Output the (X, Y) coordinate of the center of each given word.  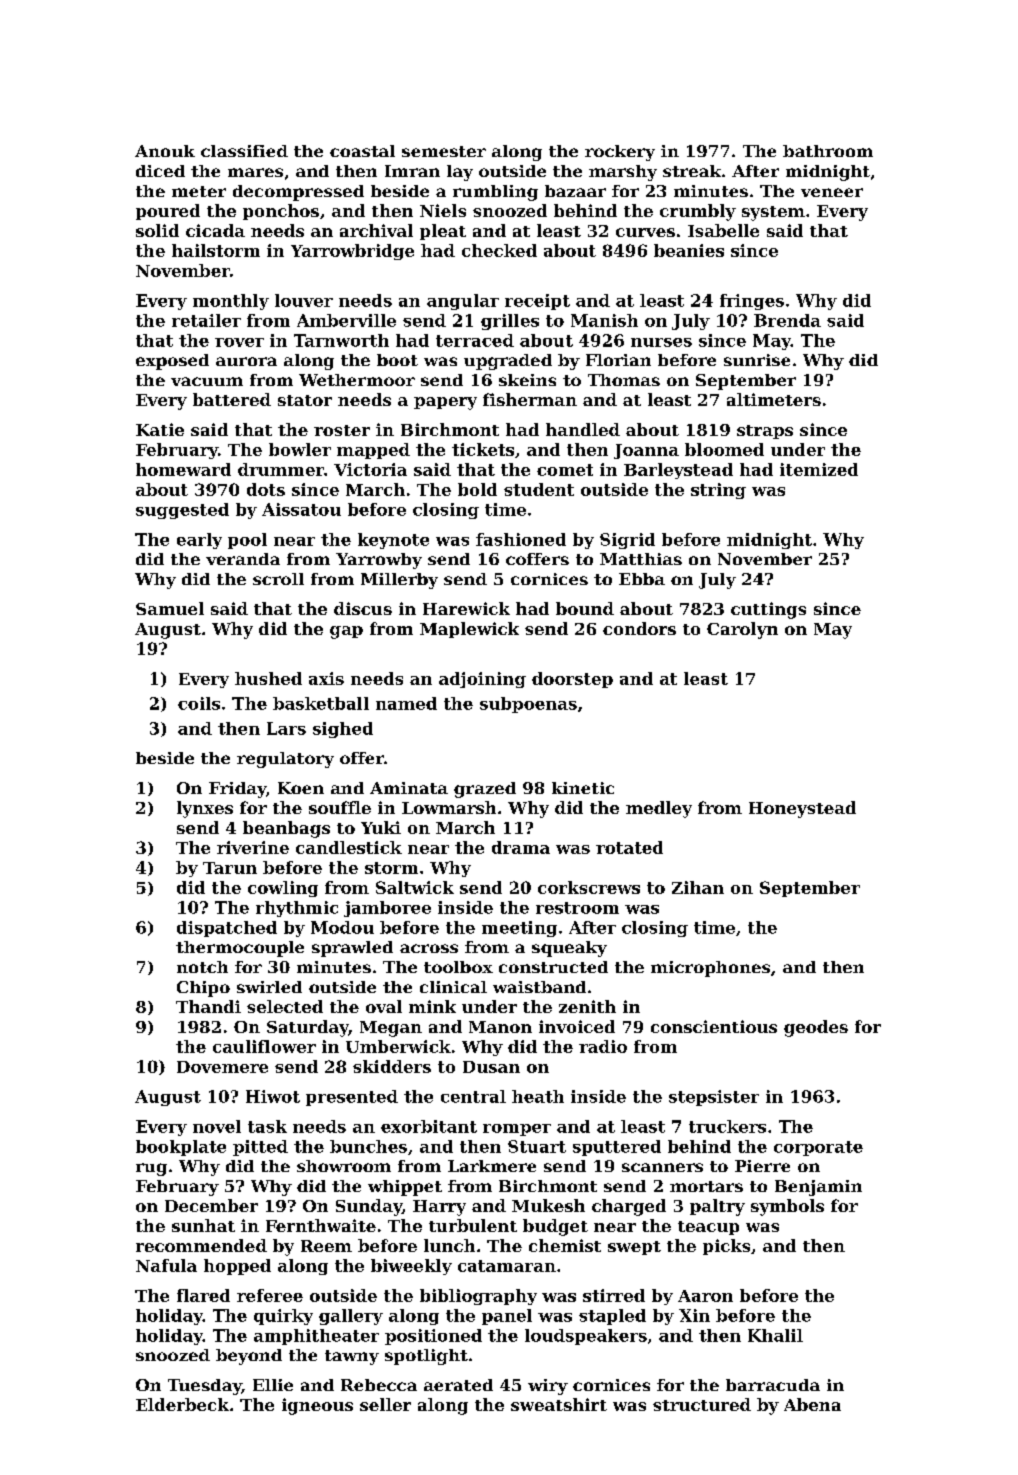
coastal (362, 151)
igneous (317, 1406)
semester (444, 151)
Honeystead (802, 809)
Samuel (170, 608)
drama (521, 847)
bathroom (828, 151)
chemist (565, 1245)
